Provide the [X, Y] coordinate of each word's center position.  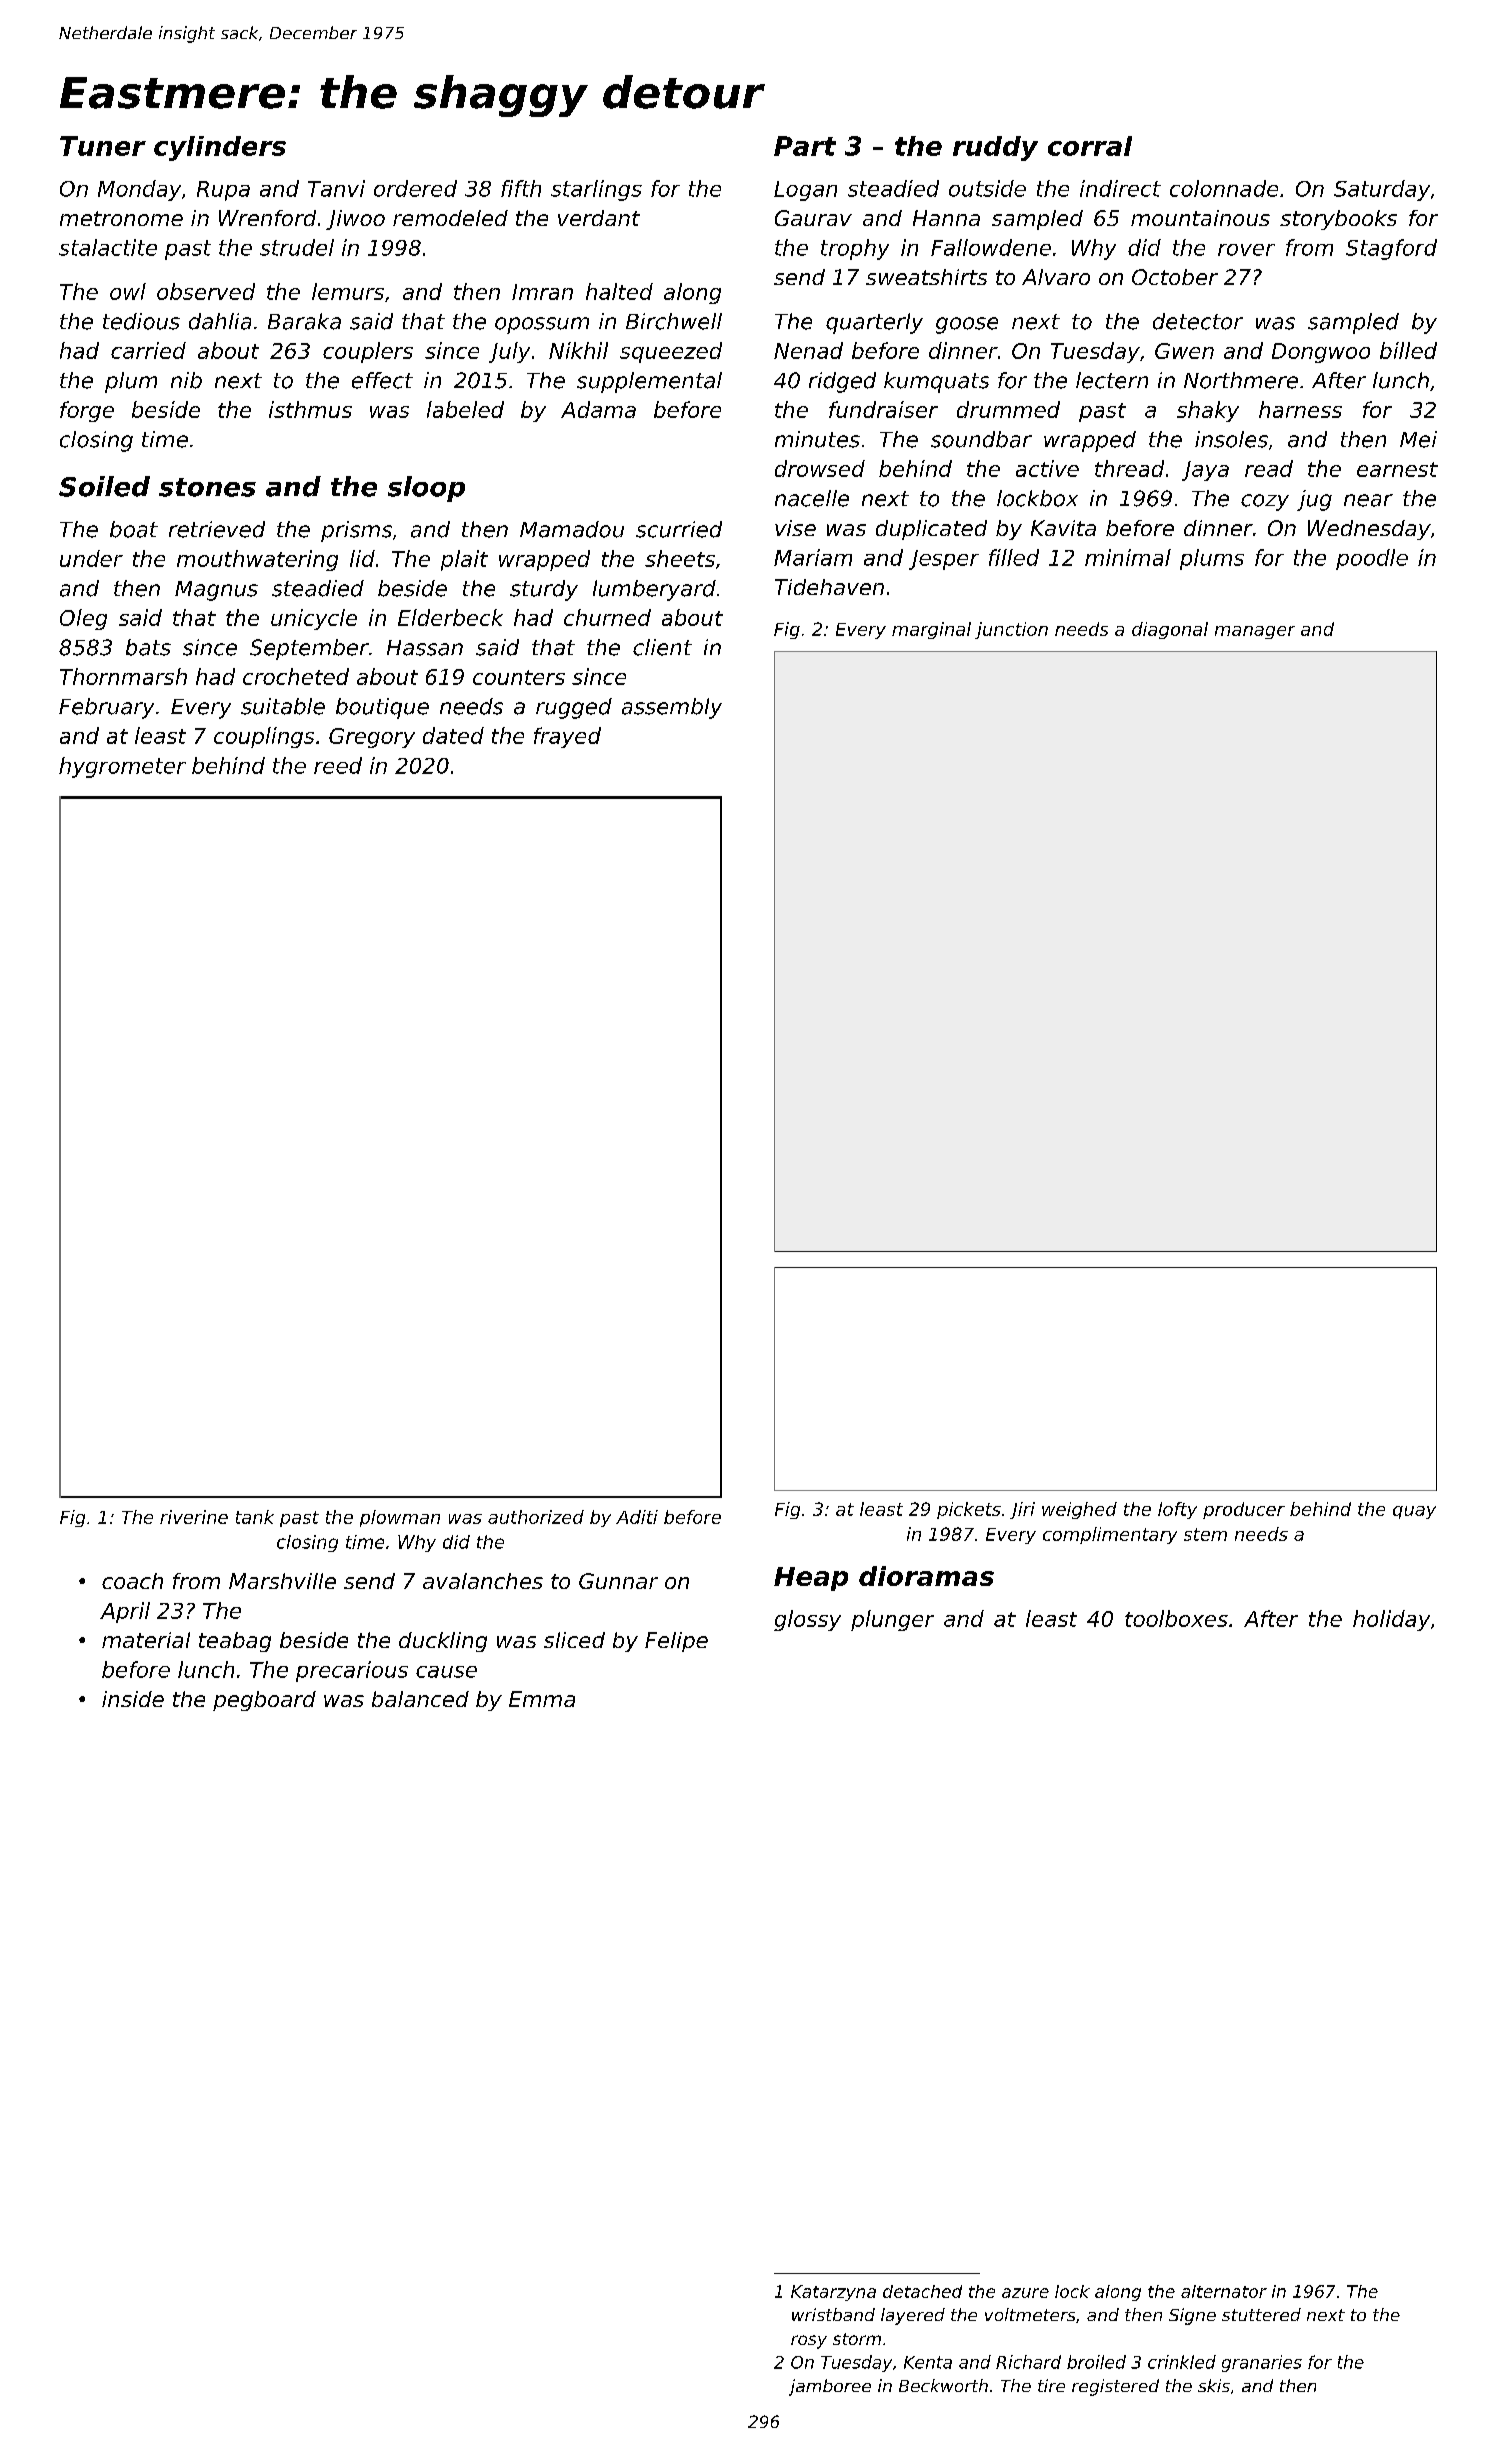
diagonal [1170, 630]
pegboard [264, 1701]
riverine [194, 1517]
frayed [567, 737]
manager [1255, 632]
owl [128, 291]
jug [1314, 500]
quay [1414, 1512]
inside [133, 1699]
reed [338, 765]
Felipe [676, 1642]
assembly [672, 708]
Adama [598, 409]
